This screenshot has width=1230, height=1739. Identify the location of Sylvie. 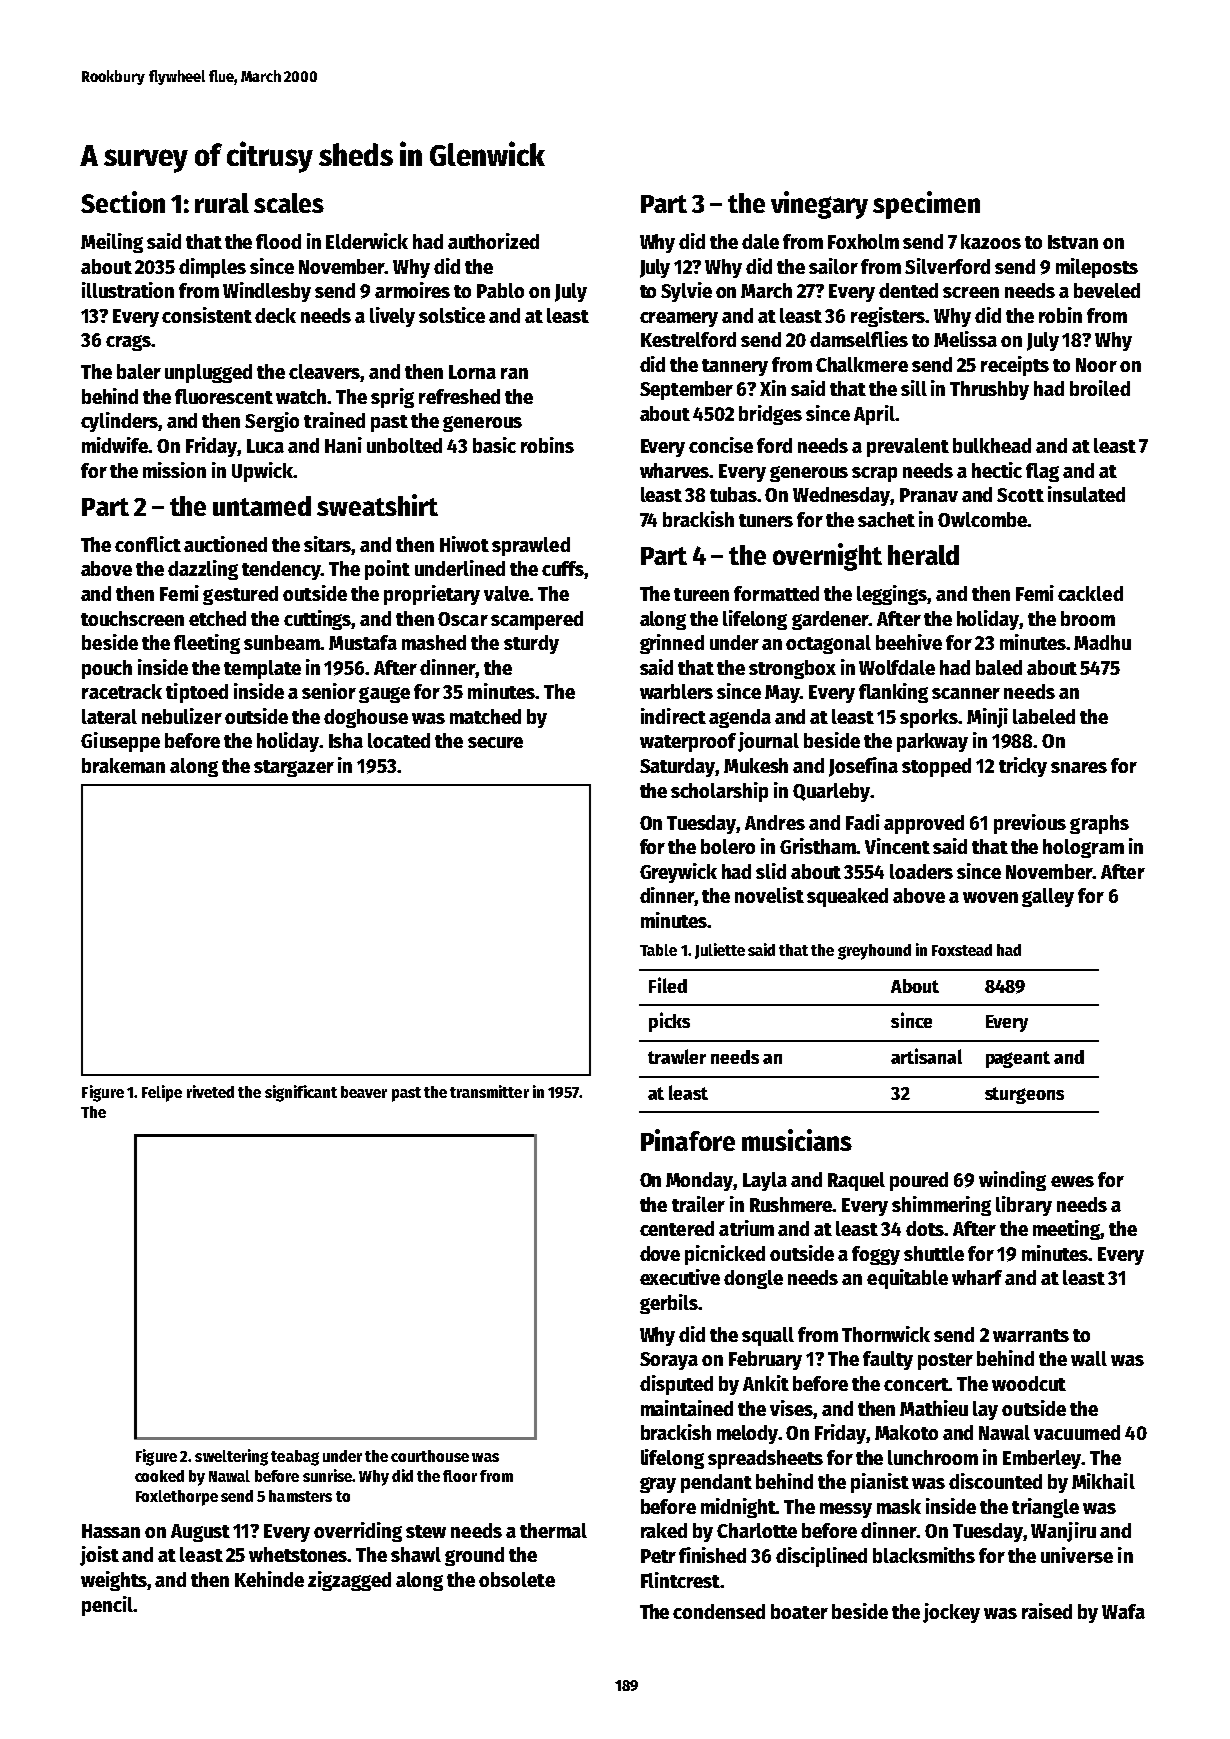
(686, 292).
